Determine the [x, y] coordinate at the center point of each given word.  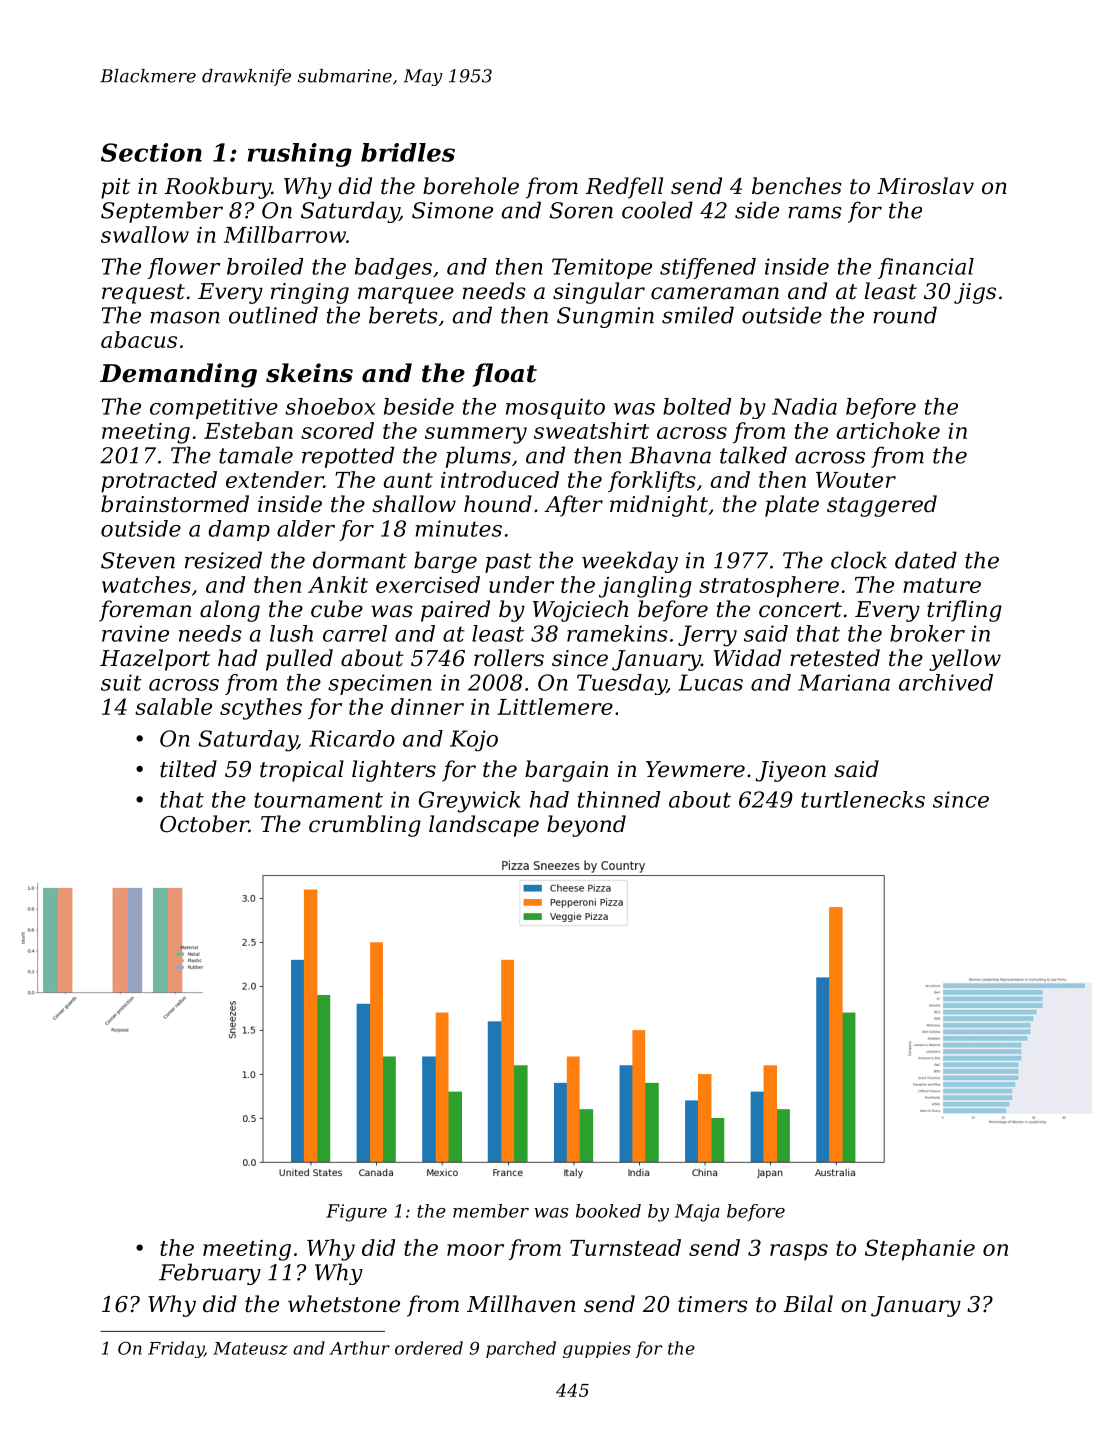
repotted [348, 457]
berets [403, 315]
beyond [586, 826]
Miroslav [925, 186]
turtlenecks [863, 799]
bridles [408, 152]
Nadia [804, 406]
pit [115, 188]
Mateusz [250, 1348]
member [491, 1211]
